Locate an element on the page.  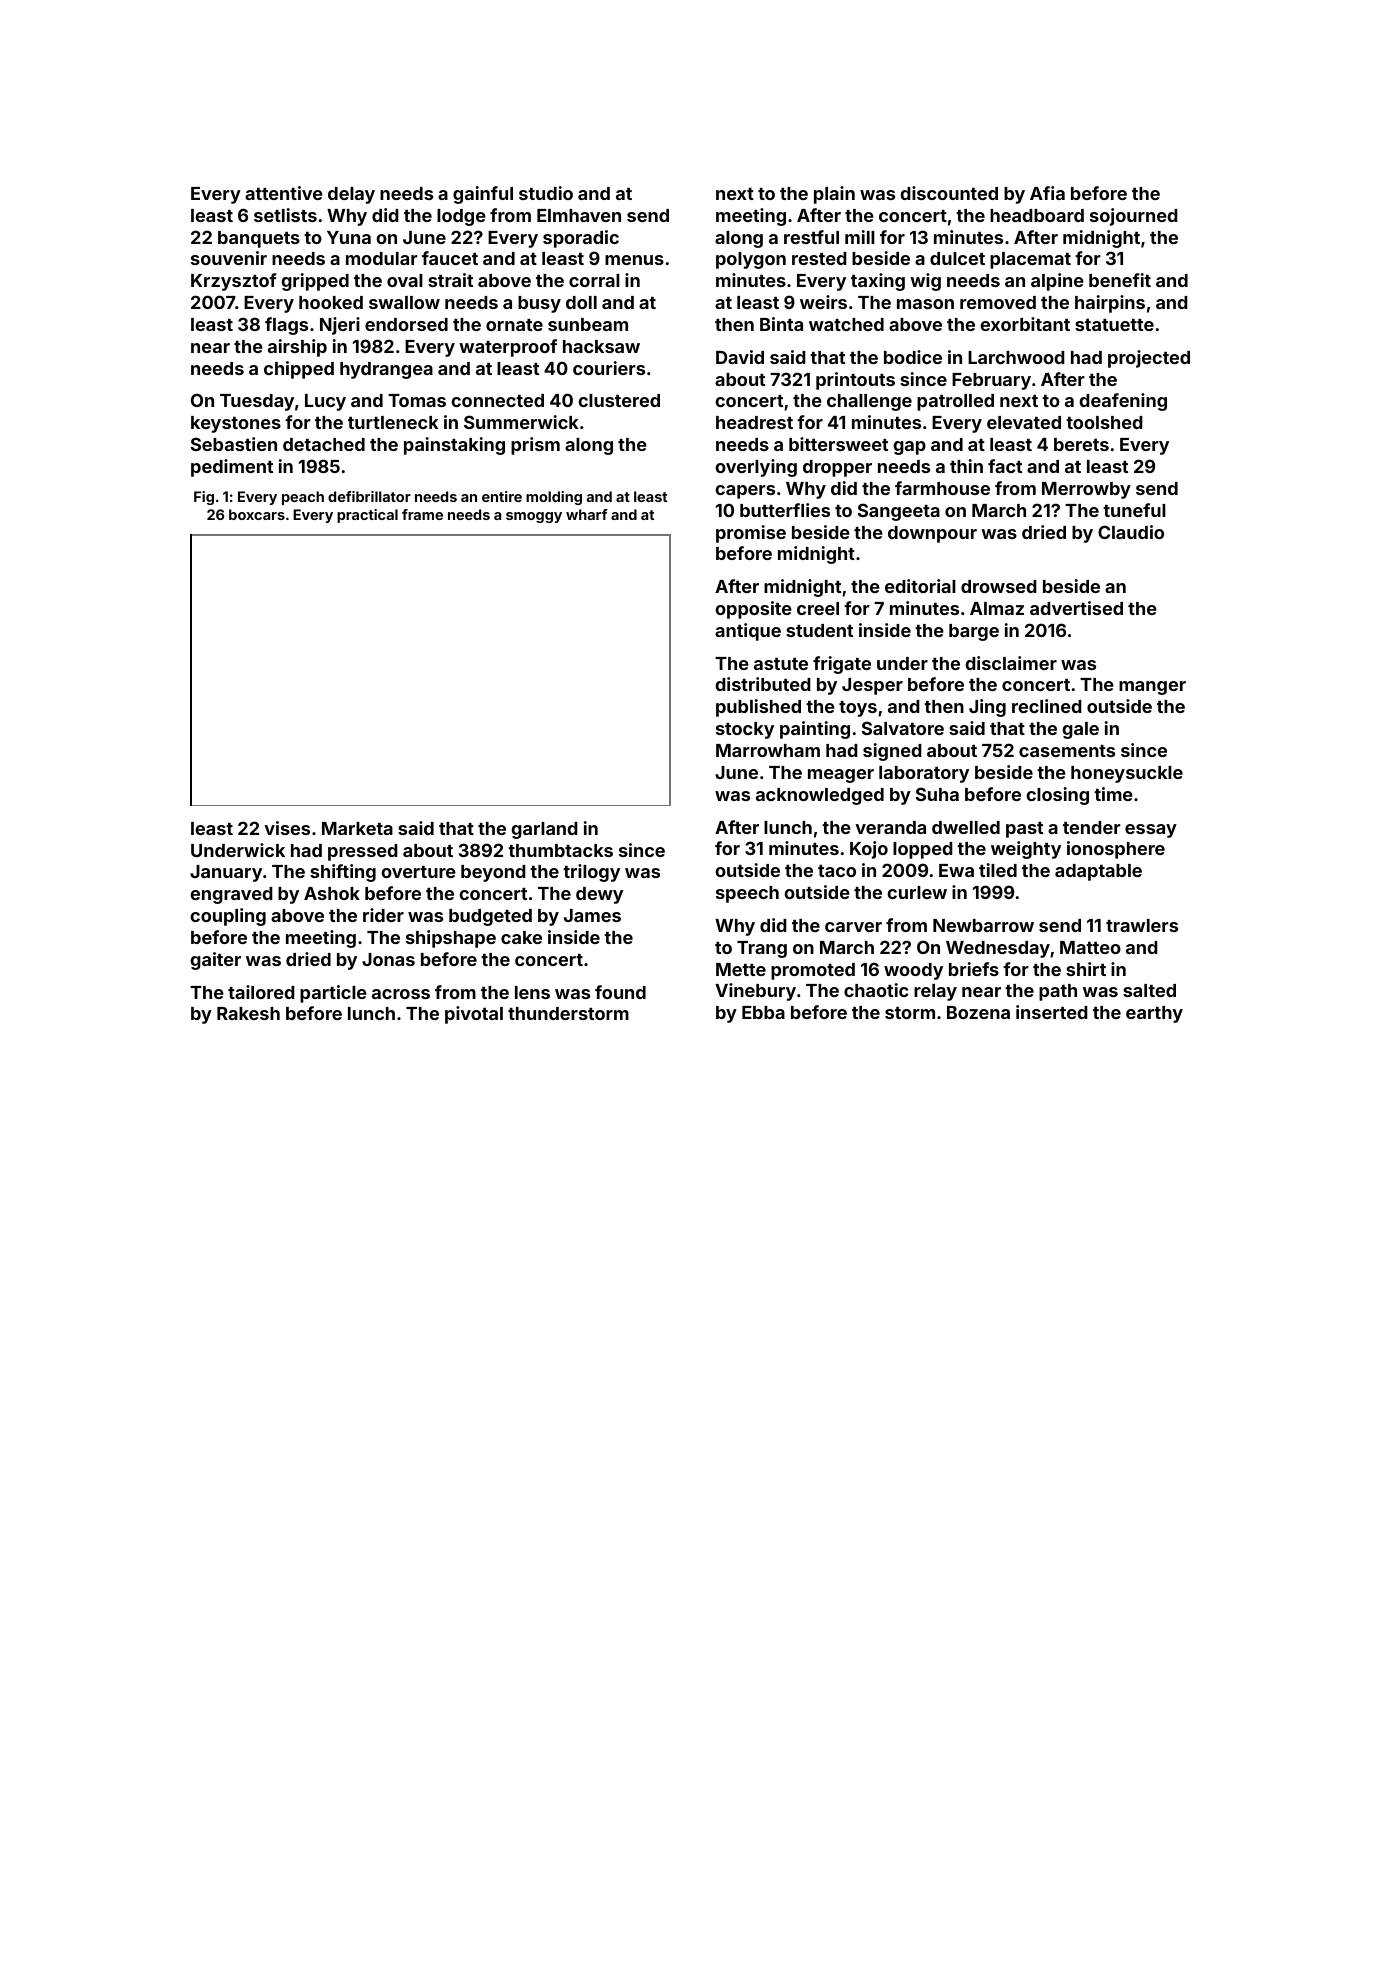
studio is located at coordinates (546, 193).
